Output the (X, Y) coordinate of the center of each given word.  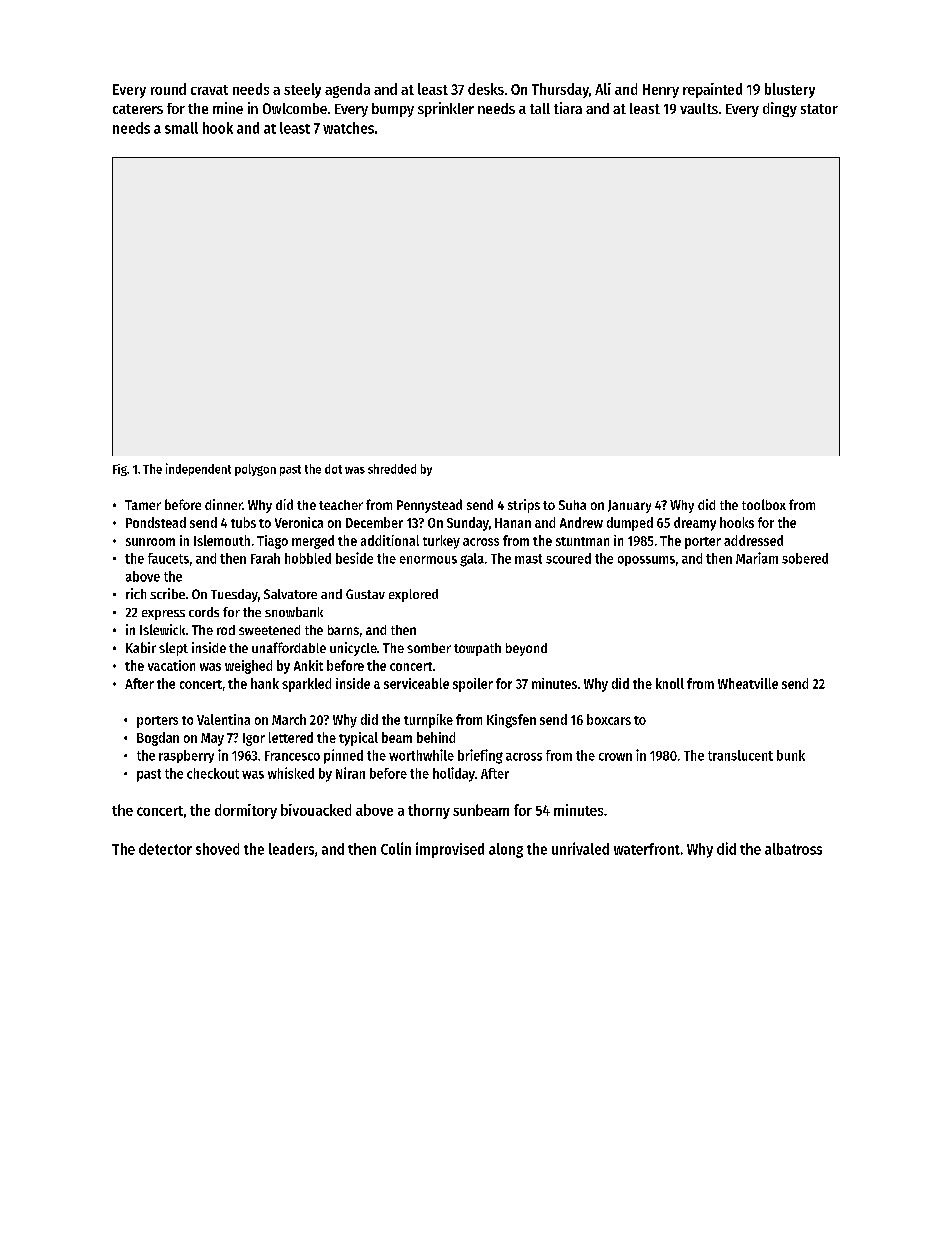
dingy (780, 109)
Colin (396, 848)
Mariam (757, 558)
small (181, 128)
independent (198, 469)
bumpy (393, 110)
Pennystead (429, 506)
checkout (213, 773)
